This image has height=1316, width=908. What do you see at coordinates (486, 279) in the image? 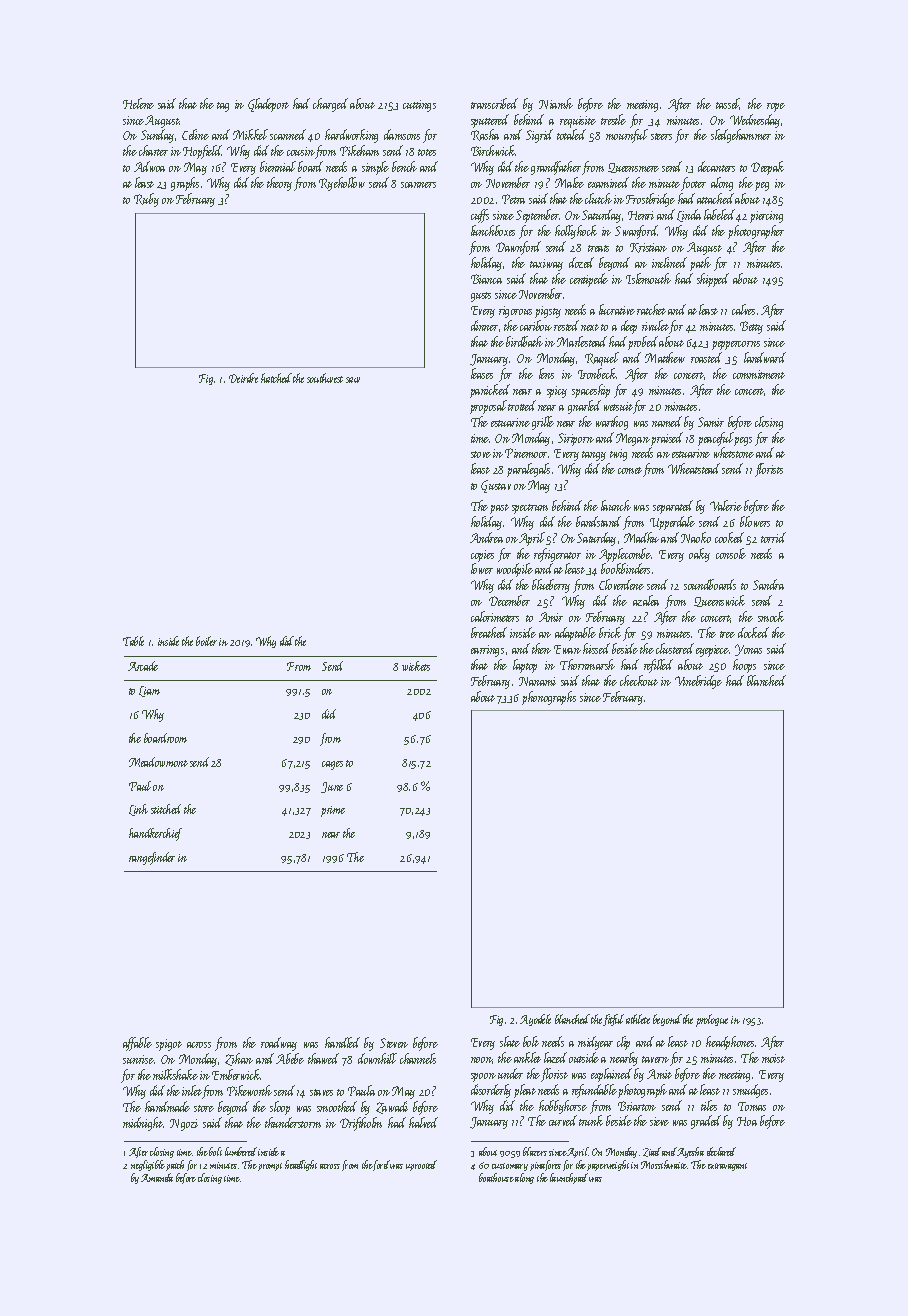
I see `Bianca` at bounding box center [486, 279].
